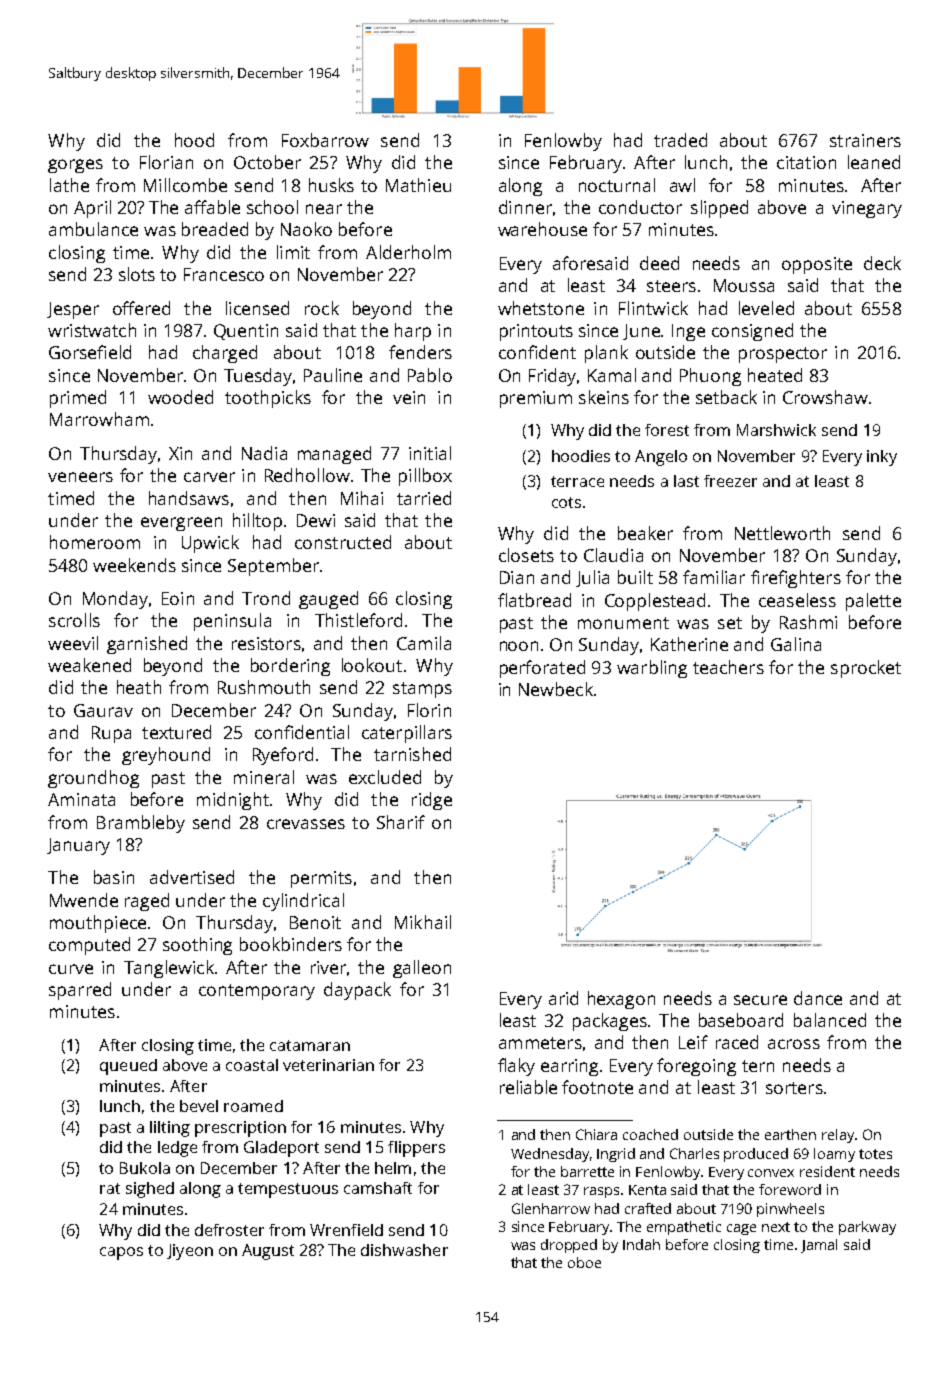  What do you see at coordinates (818, 998) in the document?
I see `dance` at bounding box center [818, 998].
